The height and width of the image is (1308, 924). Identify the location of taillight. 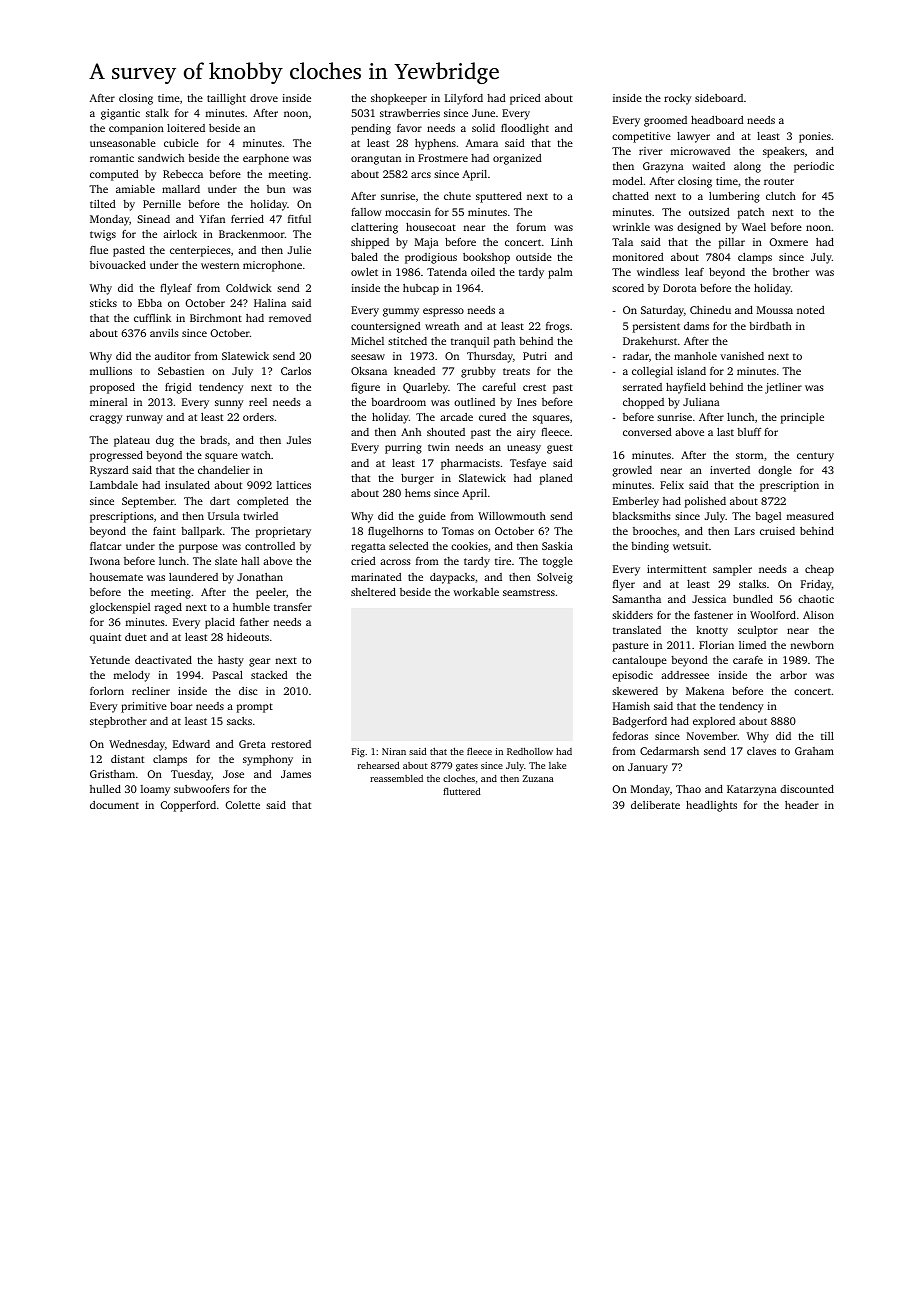
(226, 99).
